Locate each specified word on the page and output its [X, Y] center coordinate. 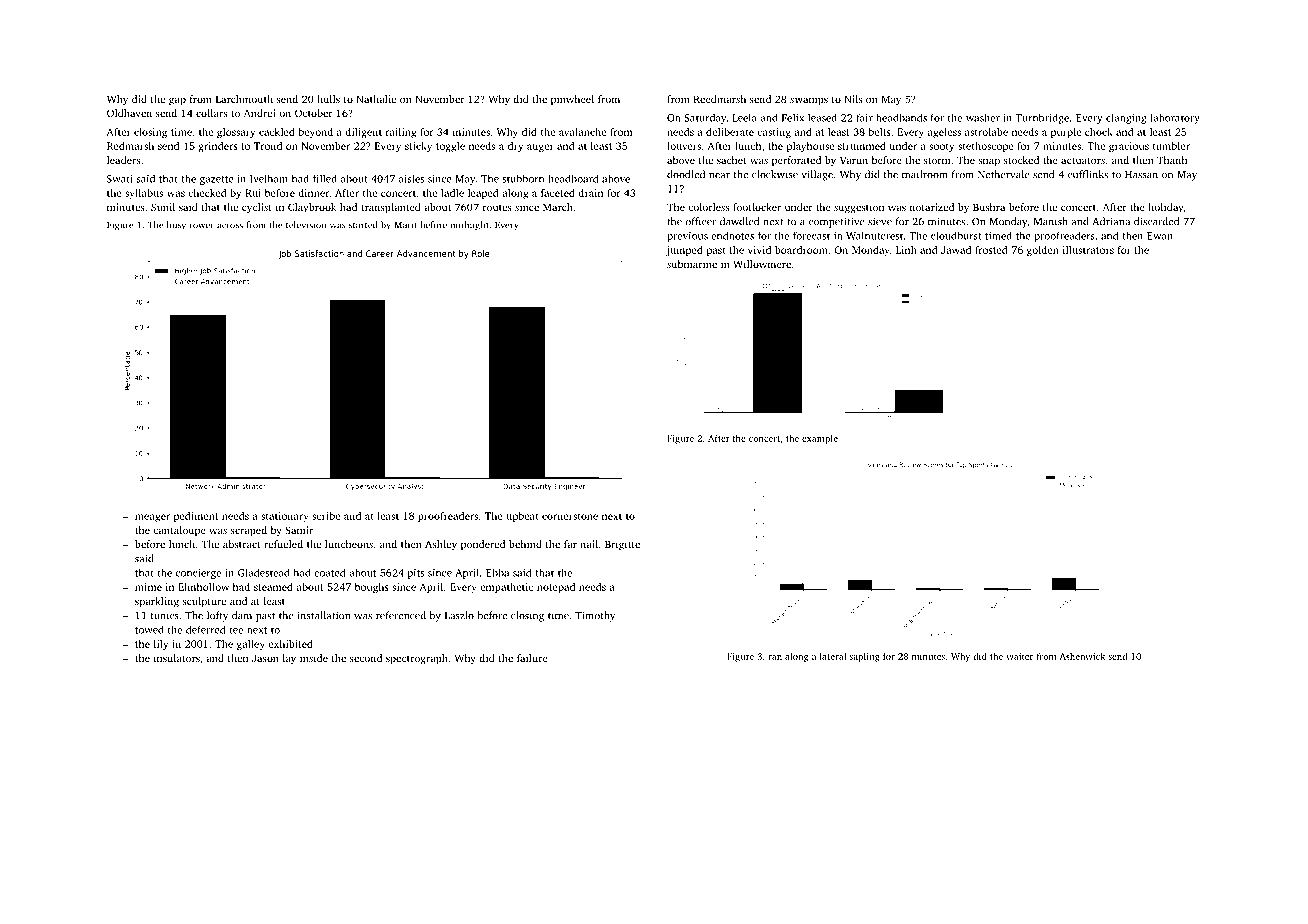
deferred [206, 630]
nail [589, 544]
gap [177, 101]
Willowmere [762, 264]
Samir [299, 530]
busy [176, 226]
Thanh [1172, 160]
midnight [469, 226]
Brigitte [622, 545]
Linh [906, 250]
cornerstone [570, 516]
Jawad [956, 250]
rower [202, 226]
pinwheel [572, 100]
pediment [196, 517]
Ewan [1160, 236]
